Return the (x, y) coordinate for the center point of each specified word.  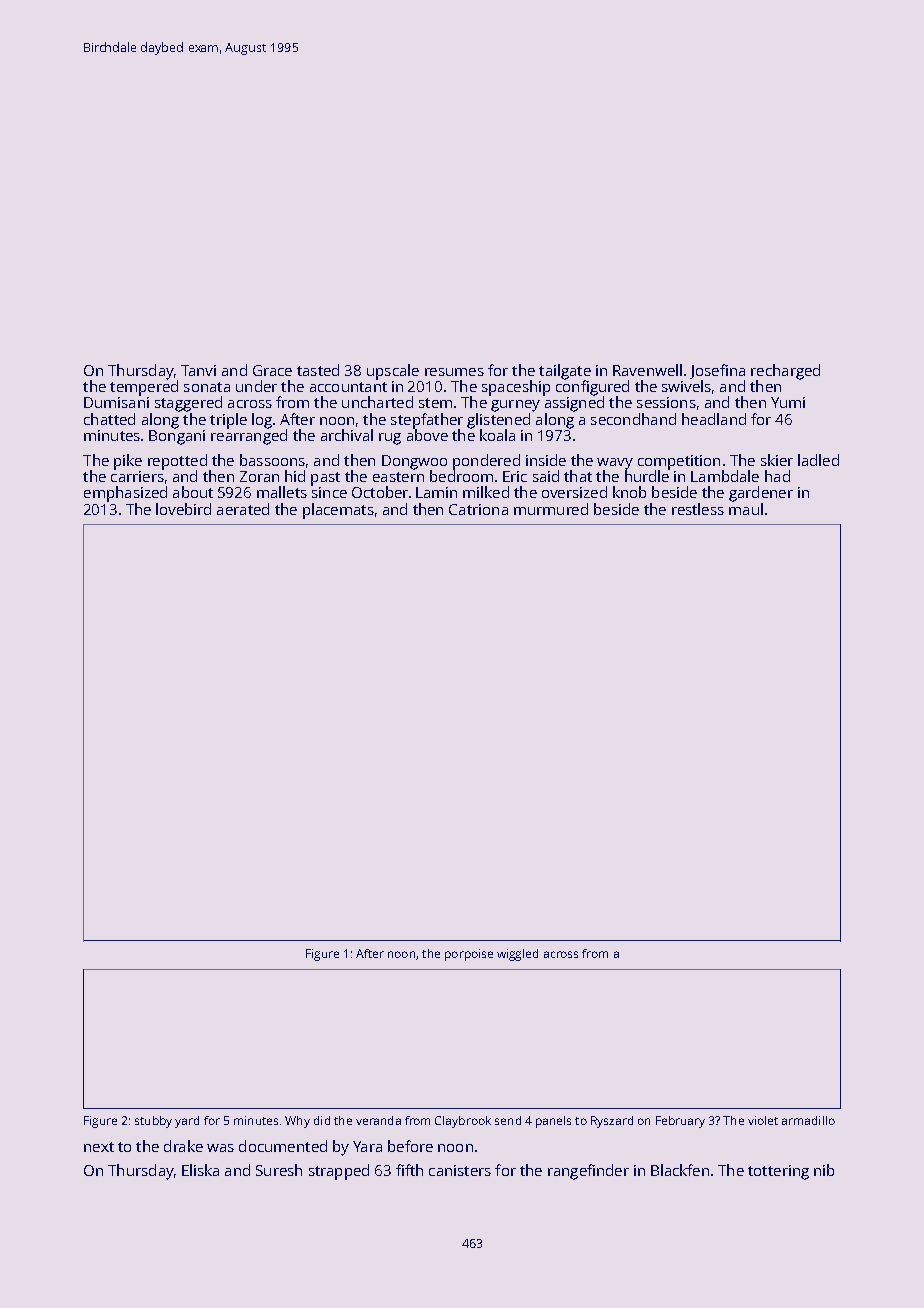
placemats (338, 511)
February (680, 1122)
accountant (348, 387)
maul (746, 509)
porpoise (469, 955)
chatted (109, 419)
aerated (243, 509)
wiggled (517, 955)
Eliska (200, 1170)
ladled (818, 460)
